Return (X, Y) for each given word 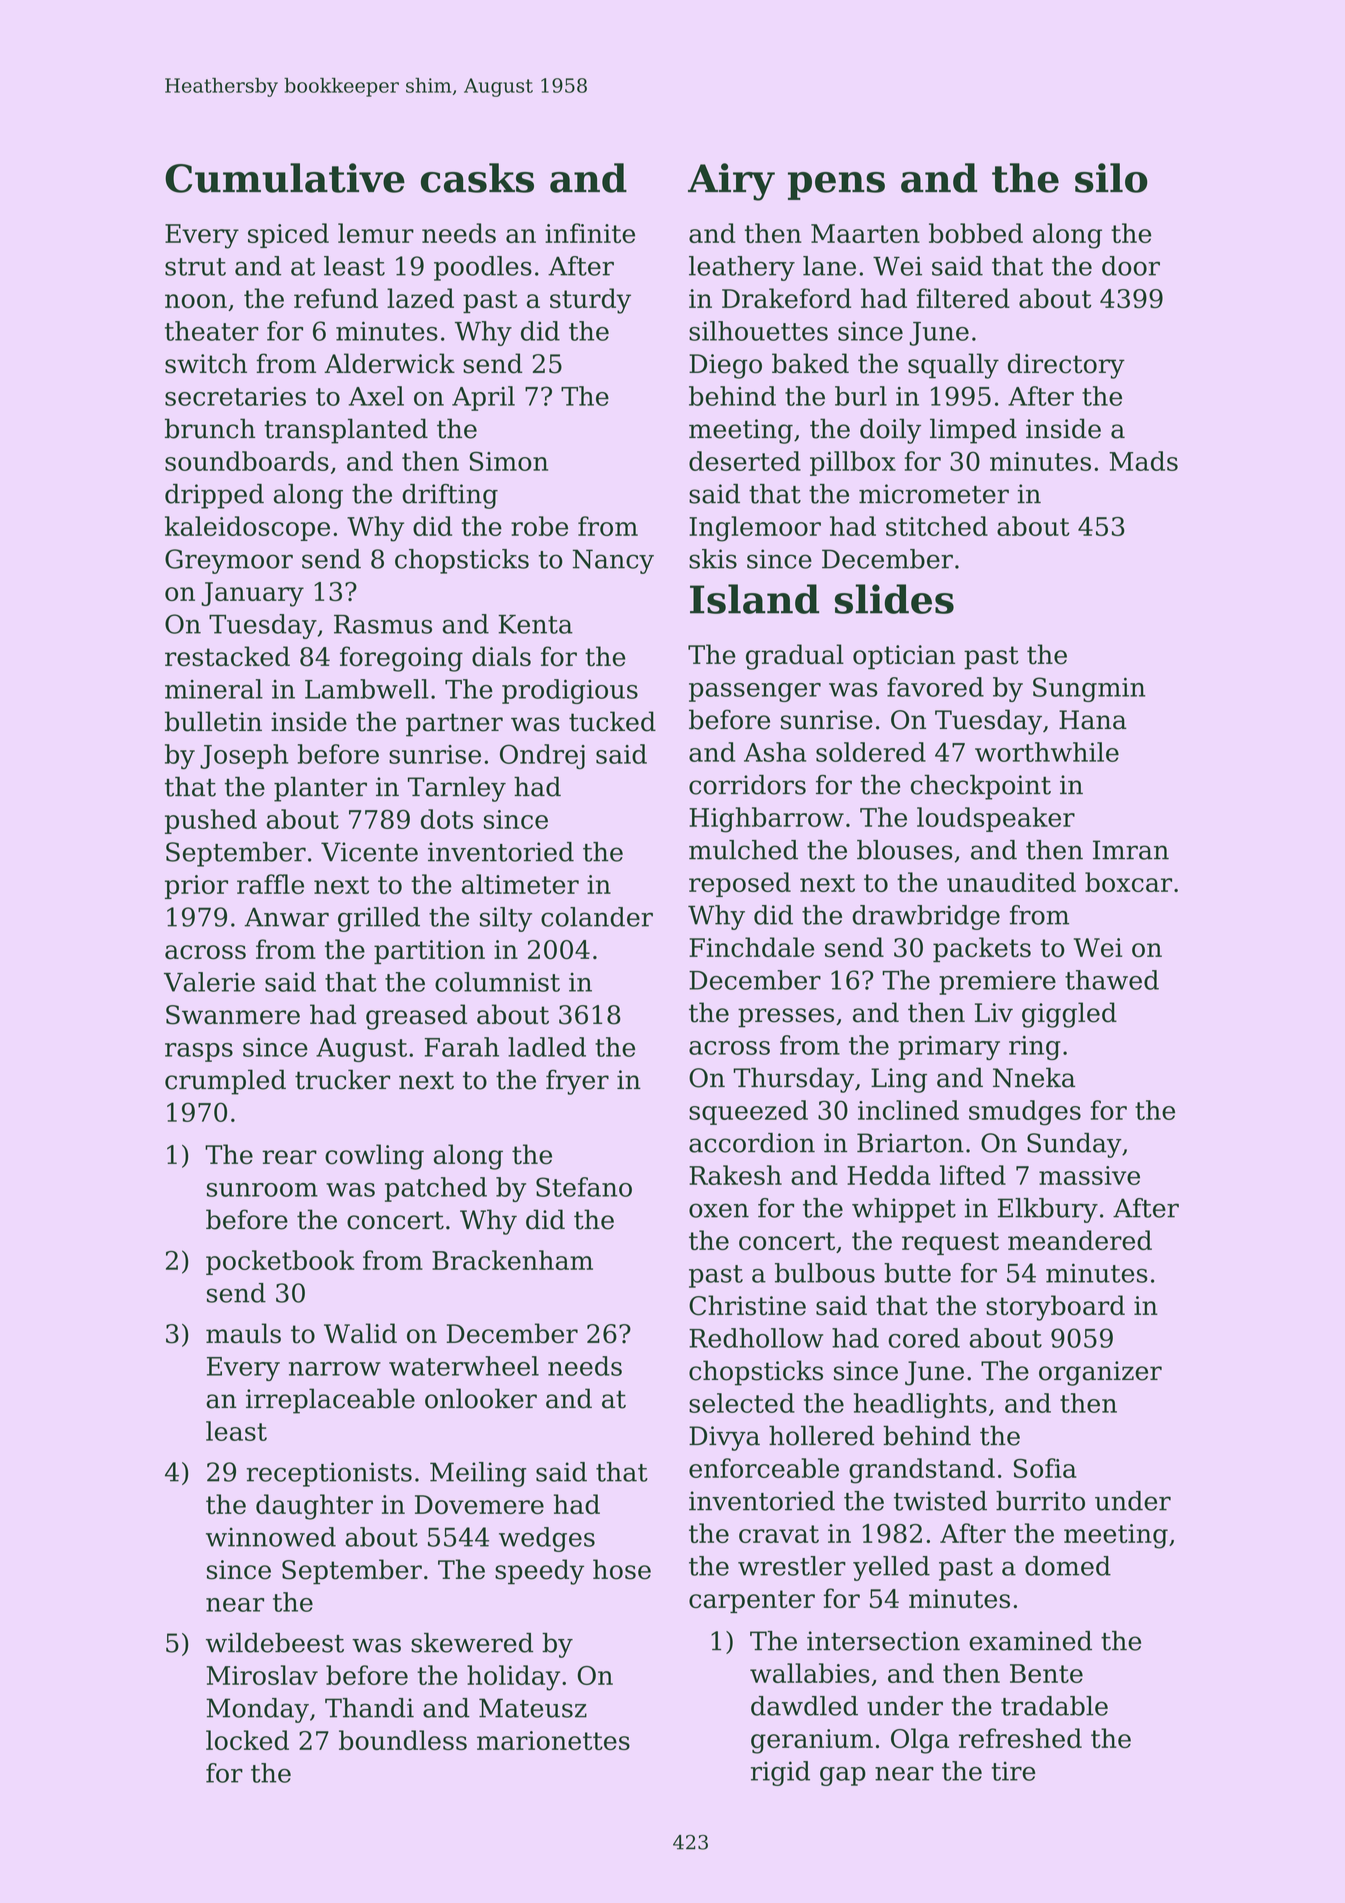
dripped (214, 496)
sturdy (590, 301)
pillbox (853, 463)
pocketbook (280, 1262)
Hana (1093, 720)
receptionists (329, 1474)
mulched (743, 850)
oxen (719, 1210)
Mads (1143, 461)
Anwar (286, 917)
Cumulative (285, 178)
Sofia (1045, 1468)
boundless (403, 1740)
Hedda (889, 1175)
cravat (779, 1534)
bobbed (976, 233)
